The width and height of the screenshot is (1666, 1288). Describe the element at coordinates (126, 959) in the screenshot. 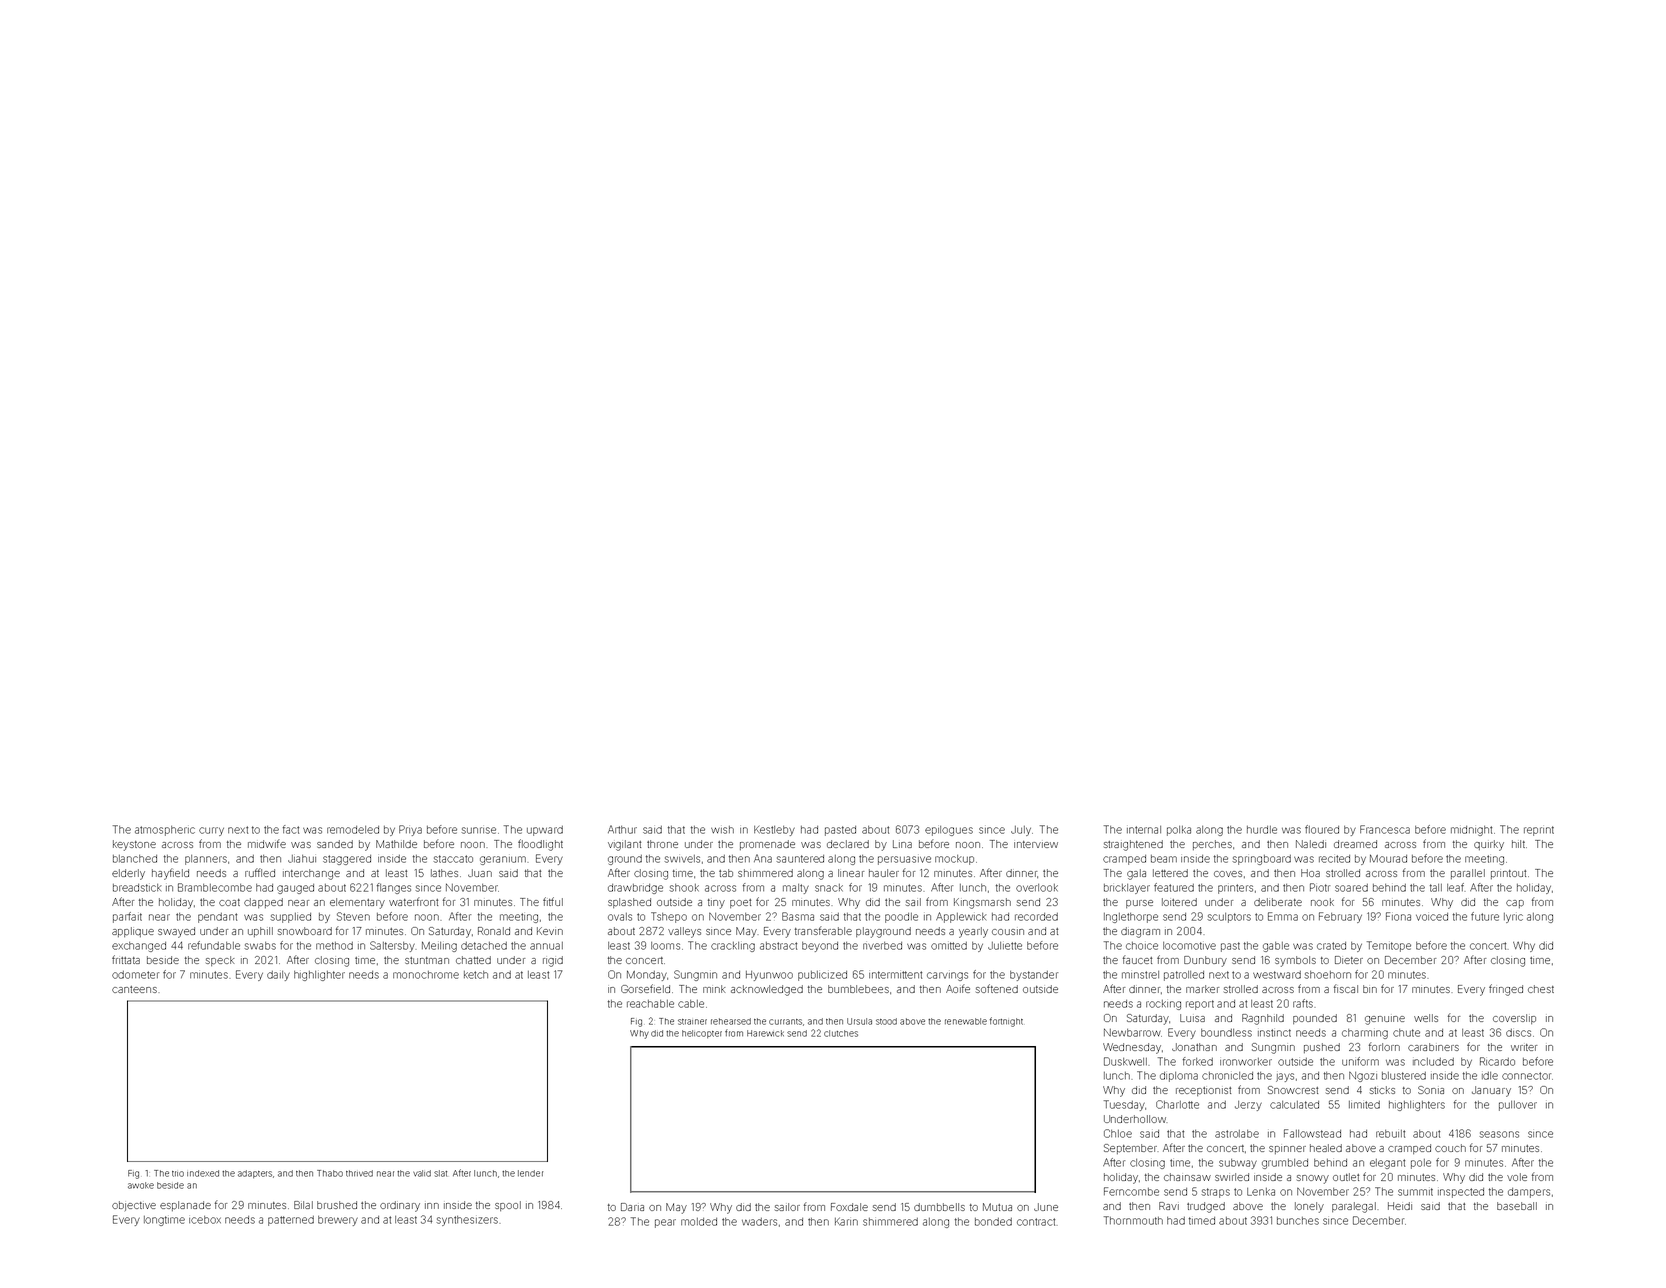

I see `frittata` at that location.
